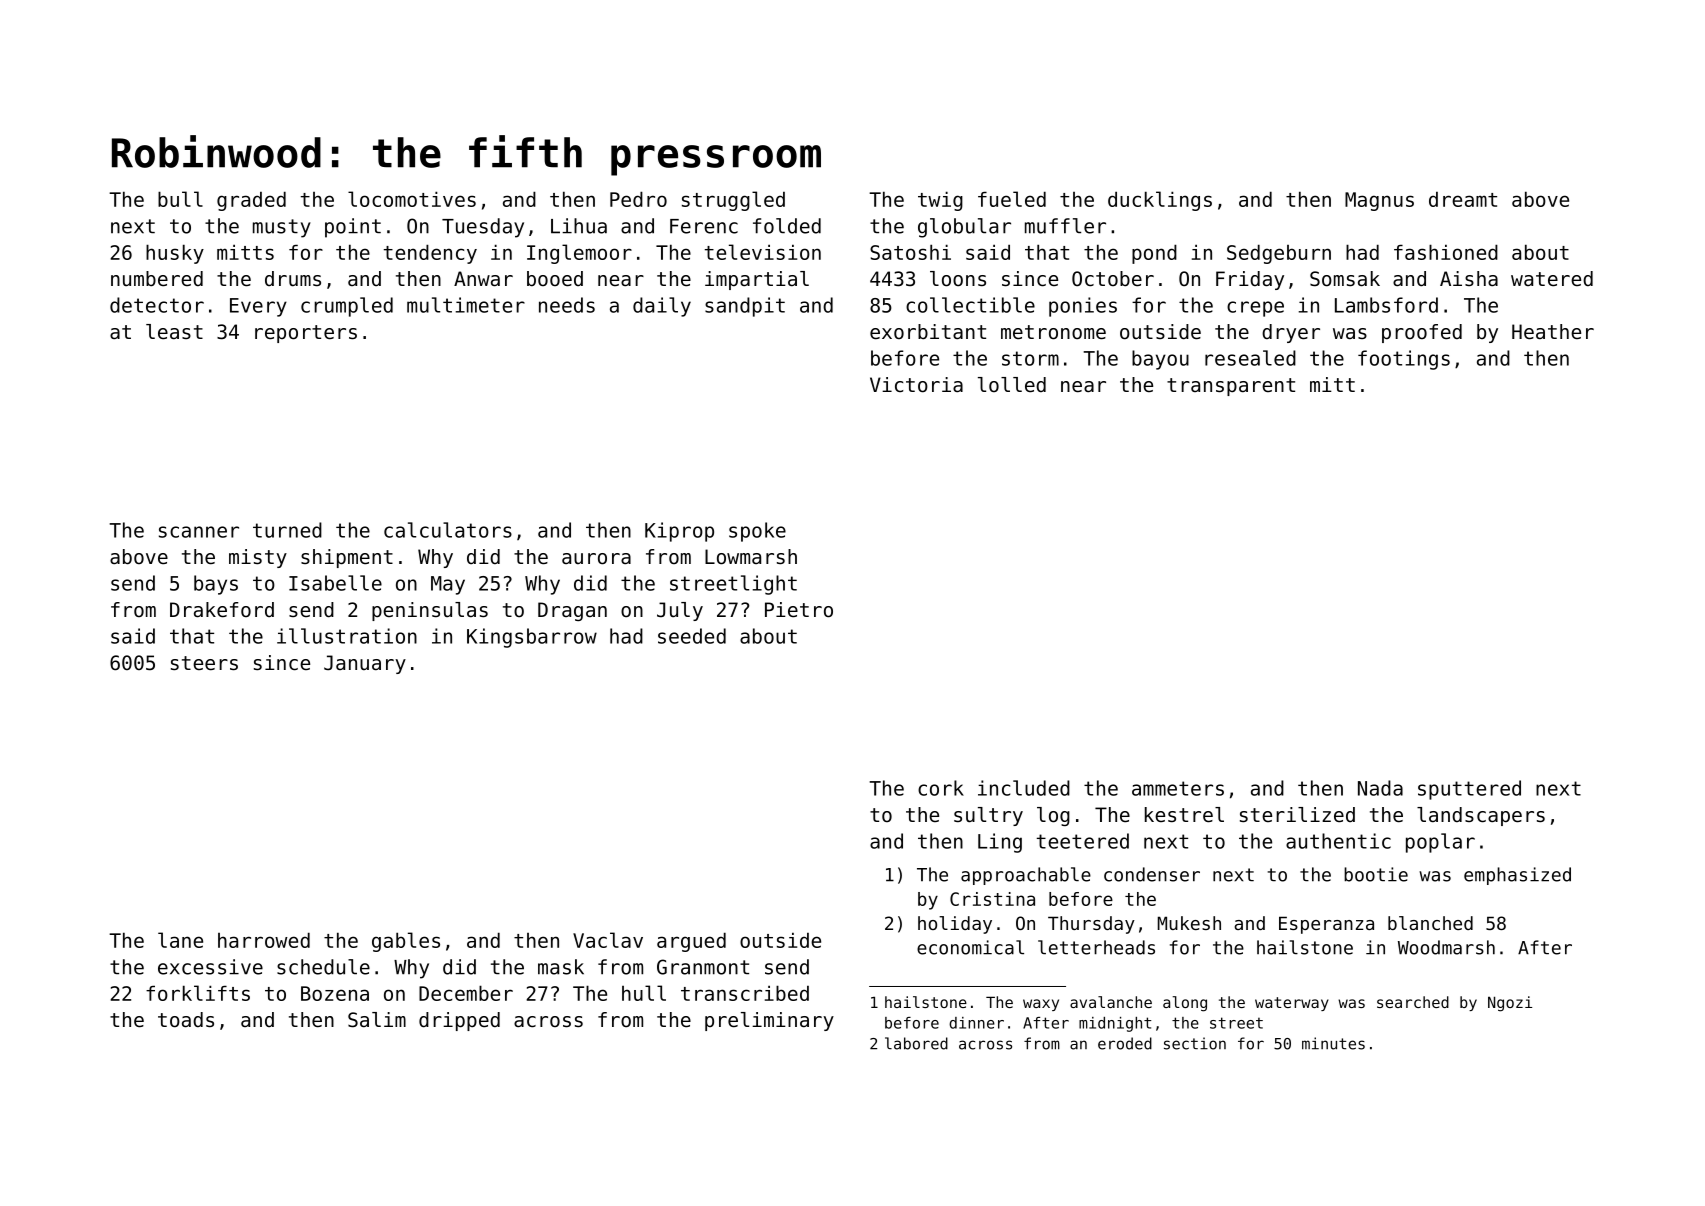  What do you see at coordinates (1250, 358) in the screenshot?
I see `resealed` at bounding box center [1250, 358].
